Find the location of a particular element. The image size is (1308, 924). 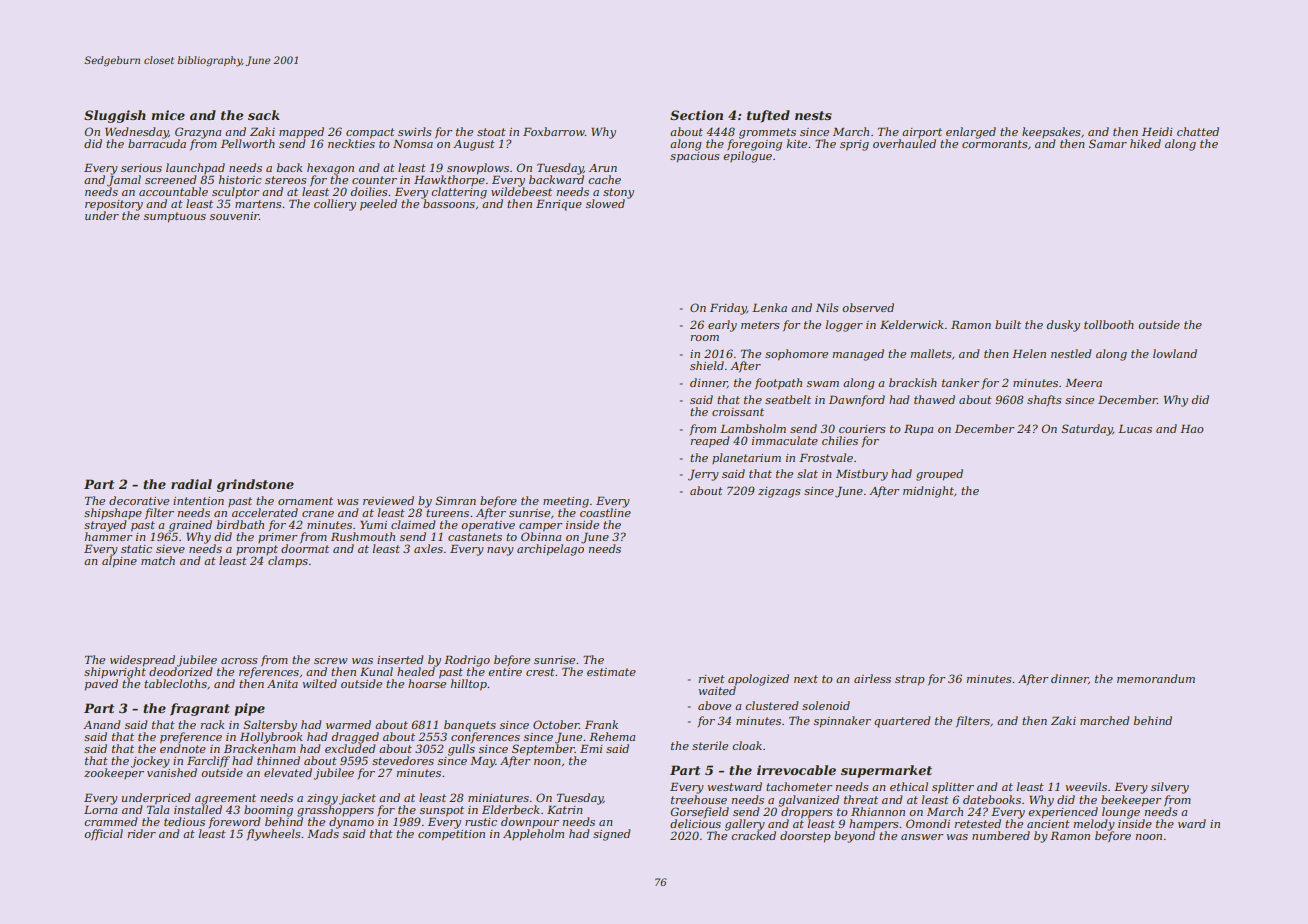

Rodrigo is located at coordinates (467, 661).
